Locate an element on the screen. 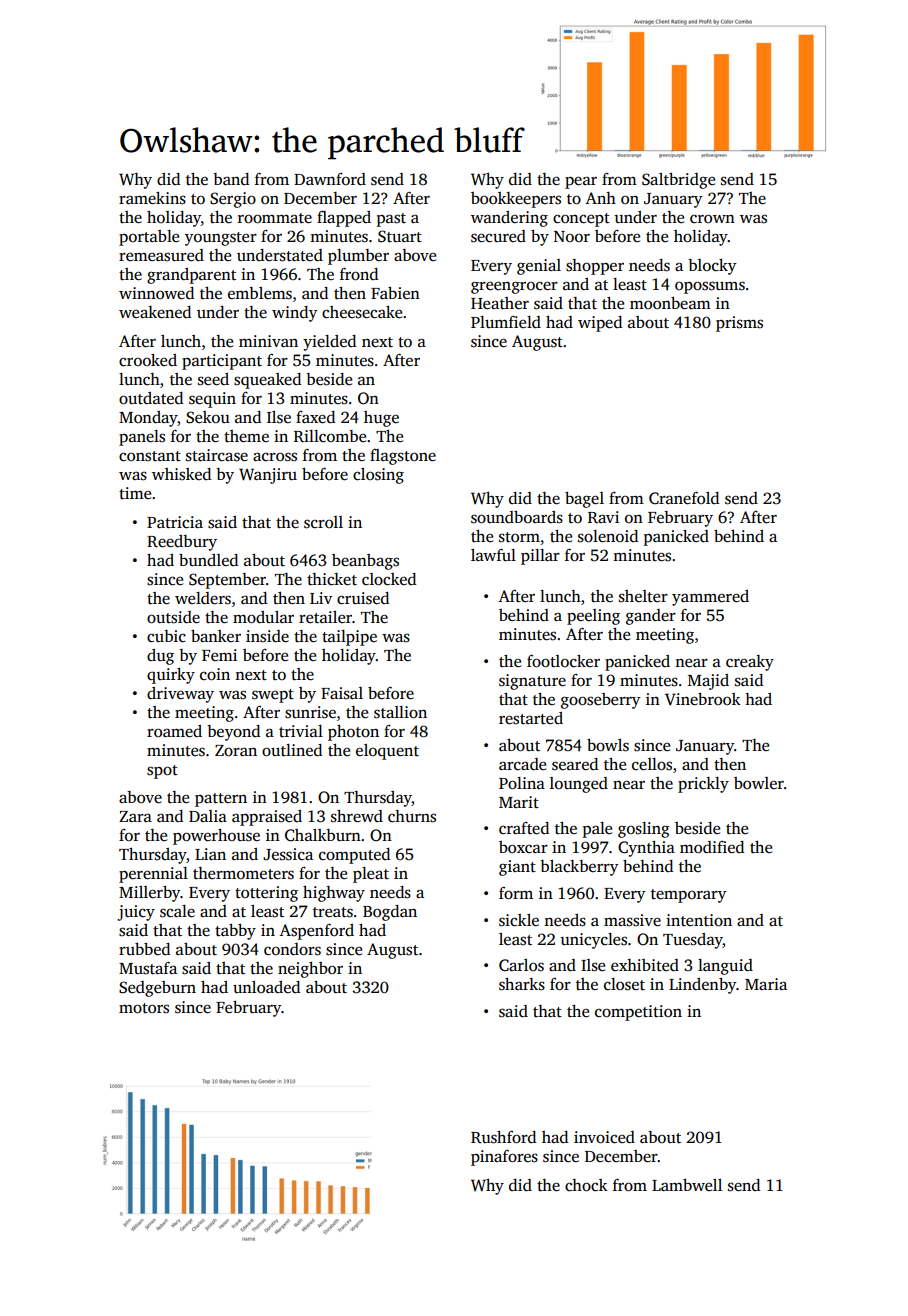 This screenshot has height=1316, width=908. beyond is located at coordinates (233, 733).
